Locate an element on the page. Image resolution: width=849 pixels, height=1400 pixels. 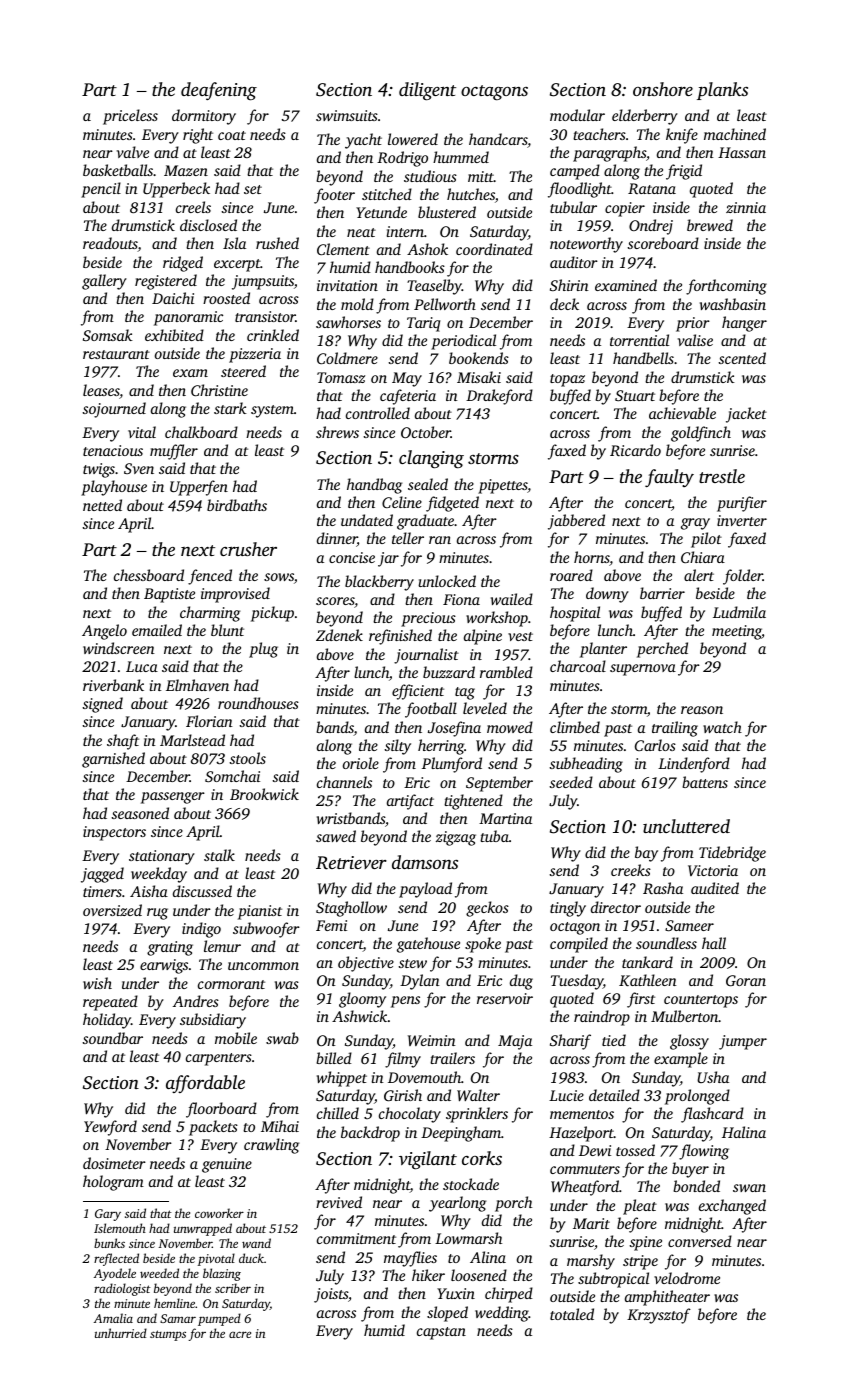
creeks is located at coordinates (631, 870).
